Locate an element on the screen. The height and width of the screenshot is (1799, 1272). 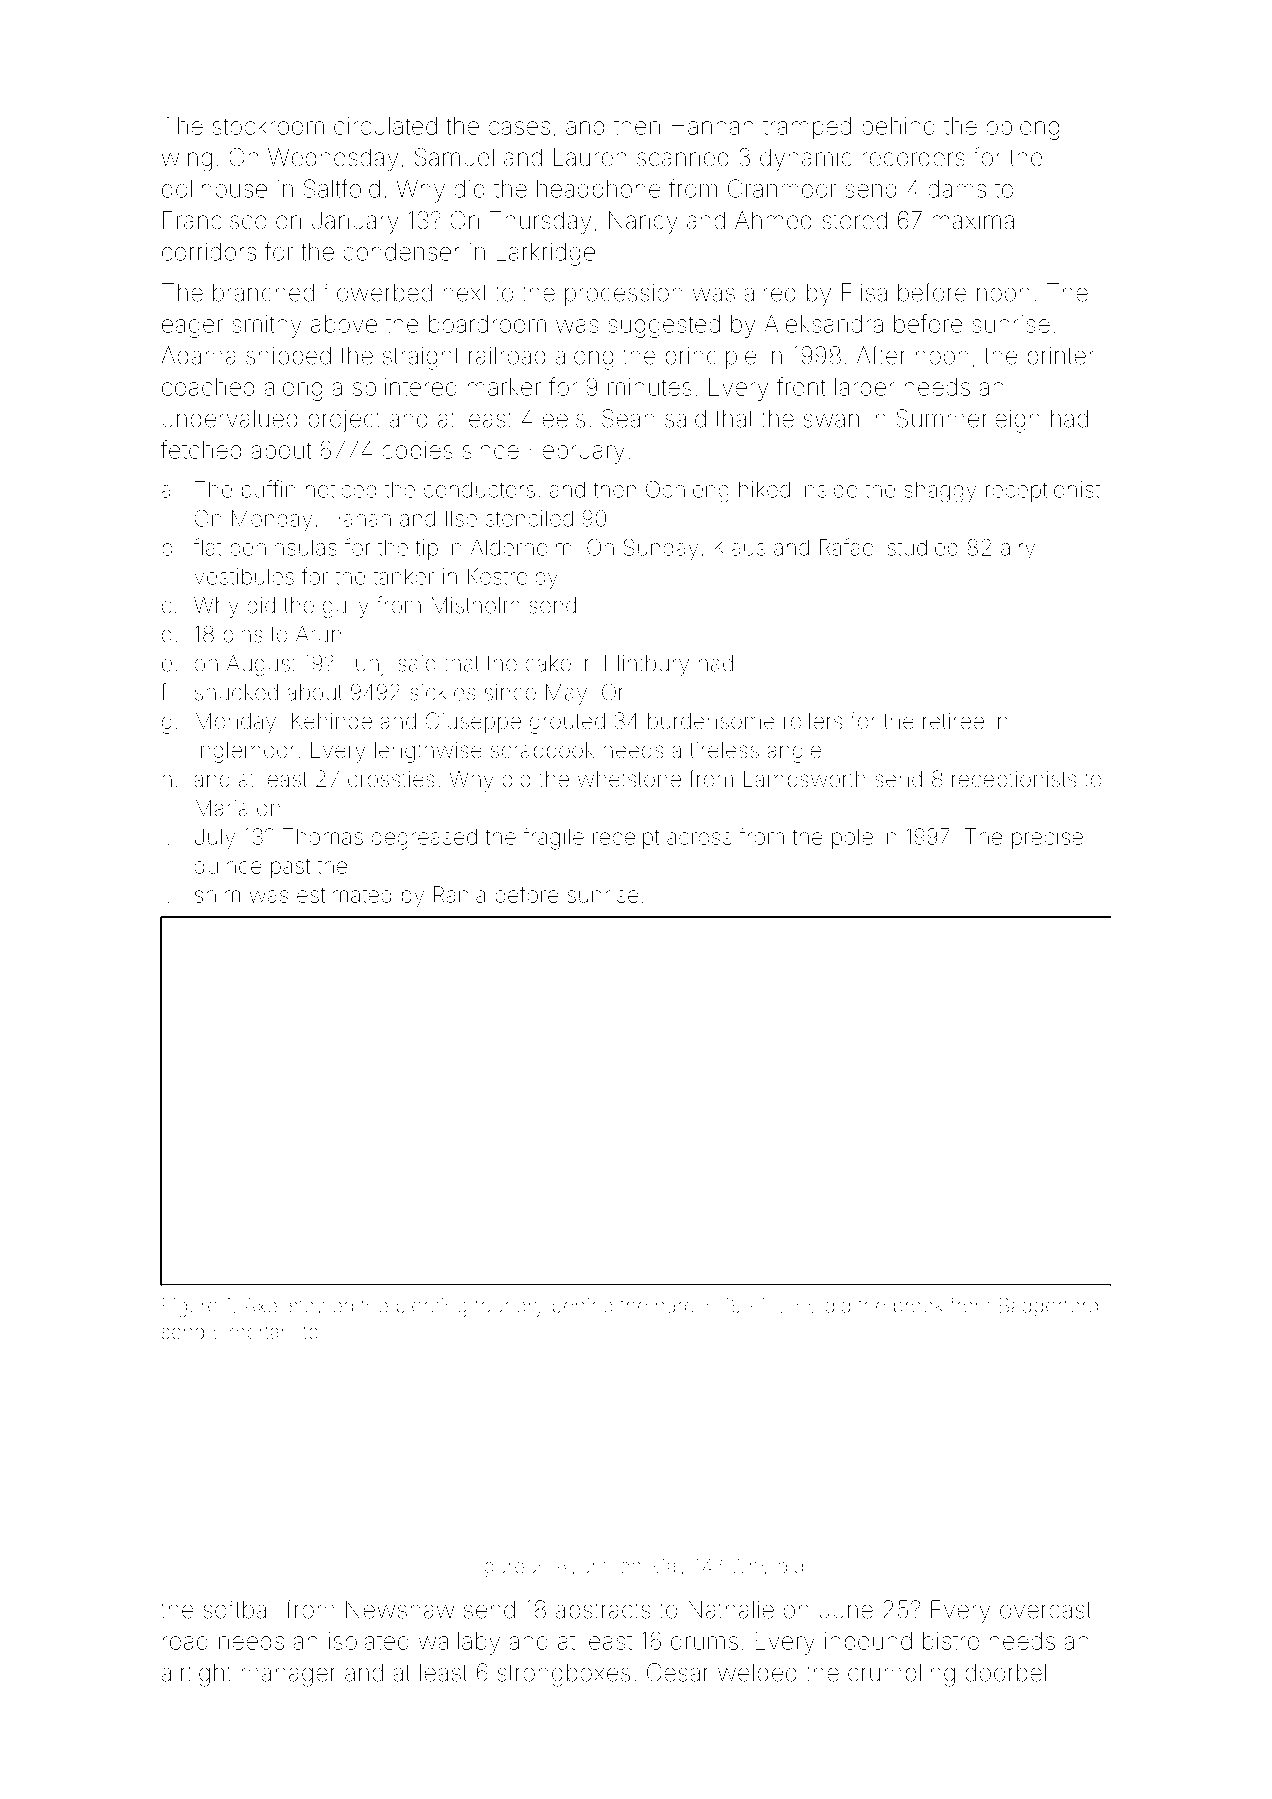
precise is located at coordinates (1047, 838).
